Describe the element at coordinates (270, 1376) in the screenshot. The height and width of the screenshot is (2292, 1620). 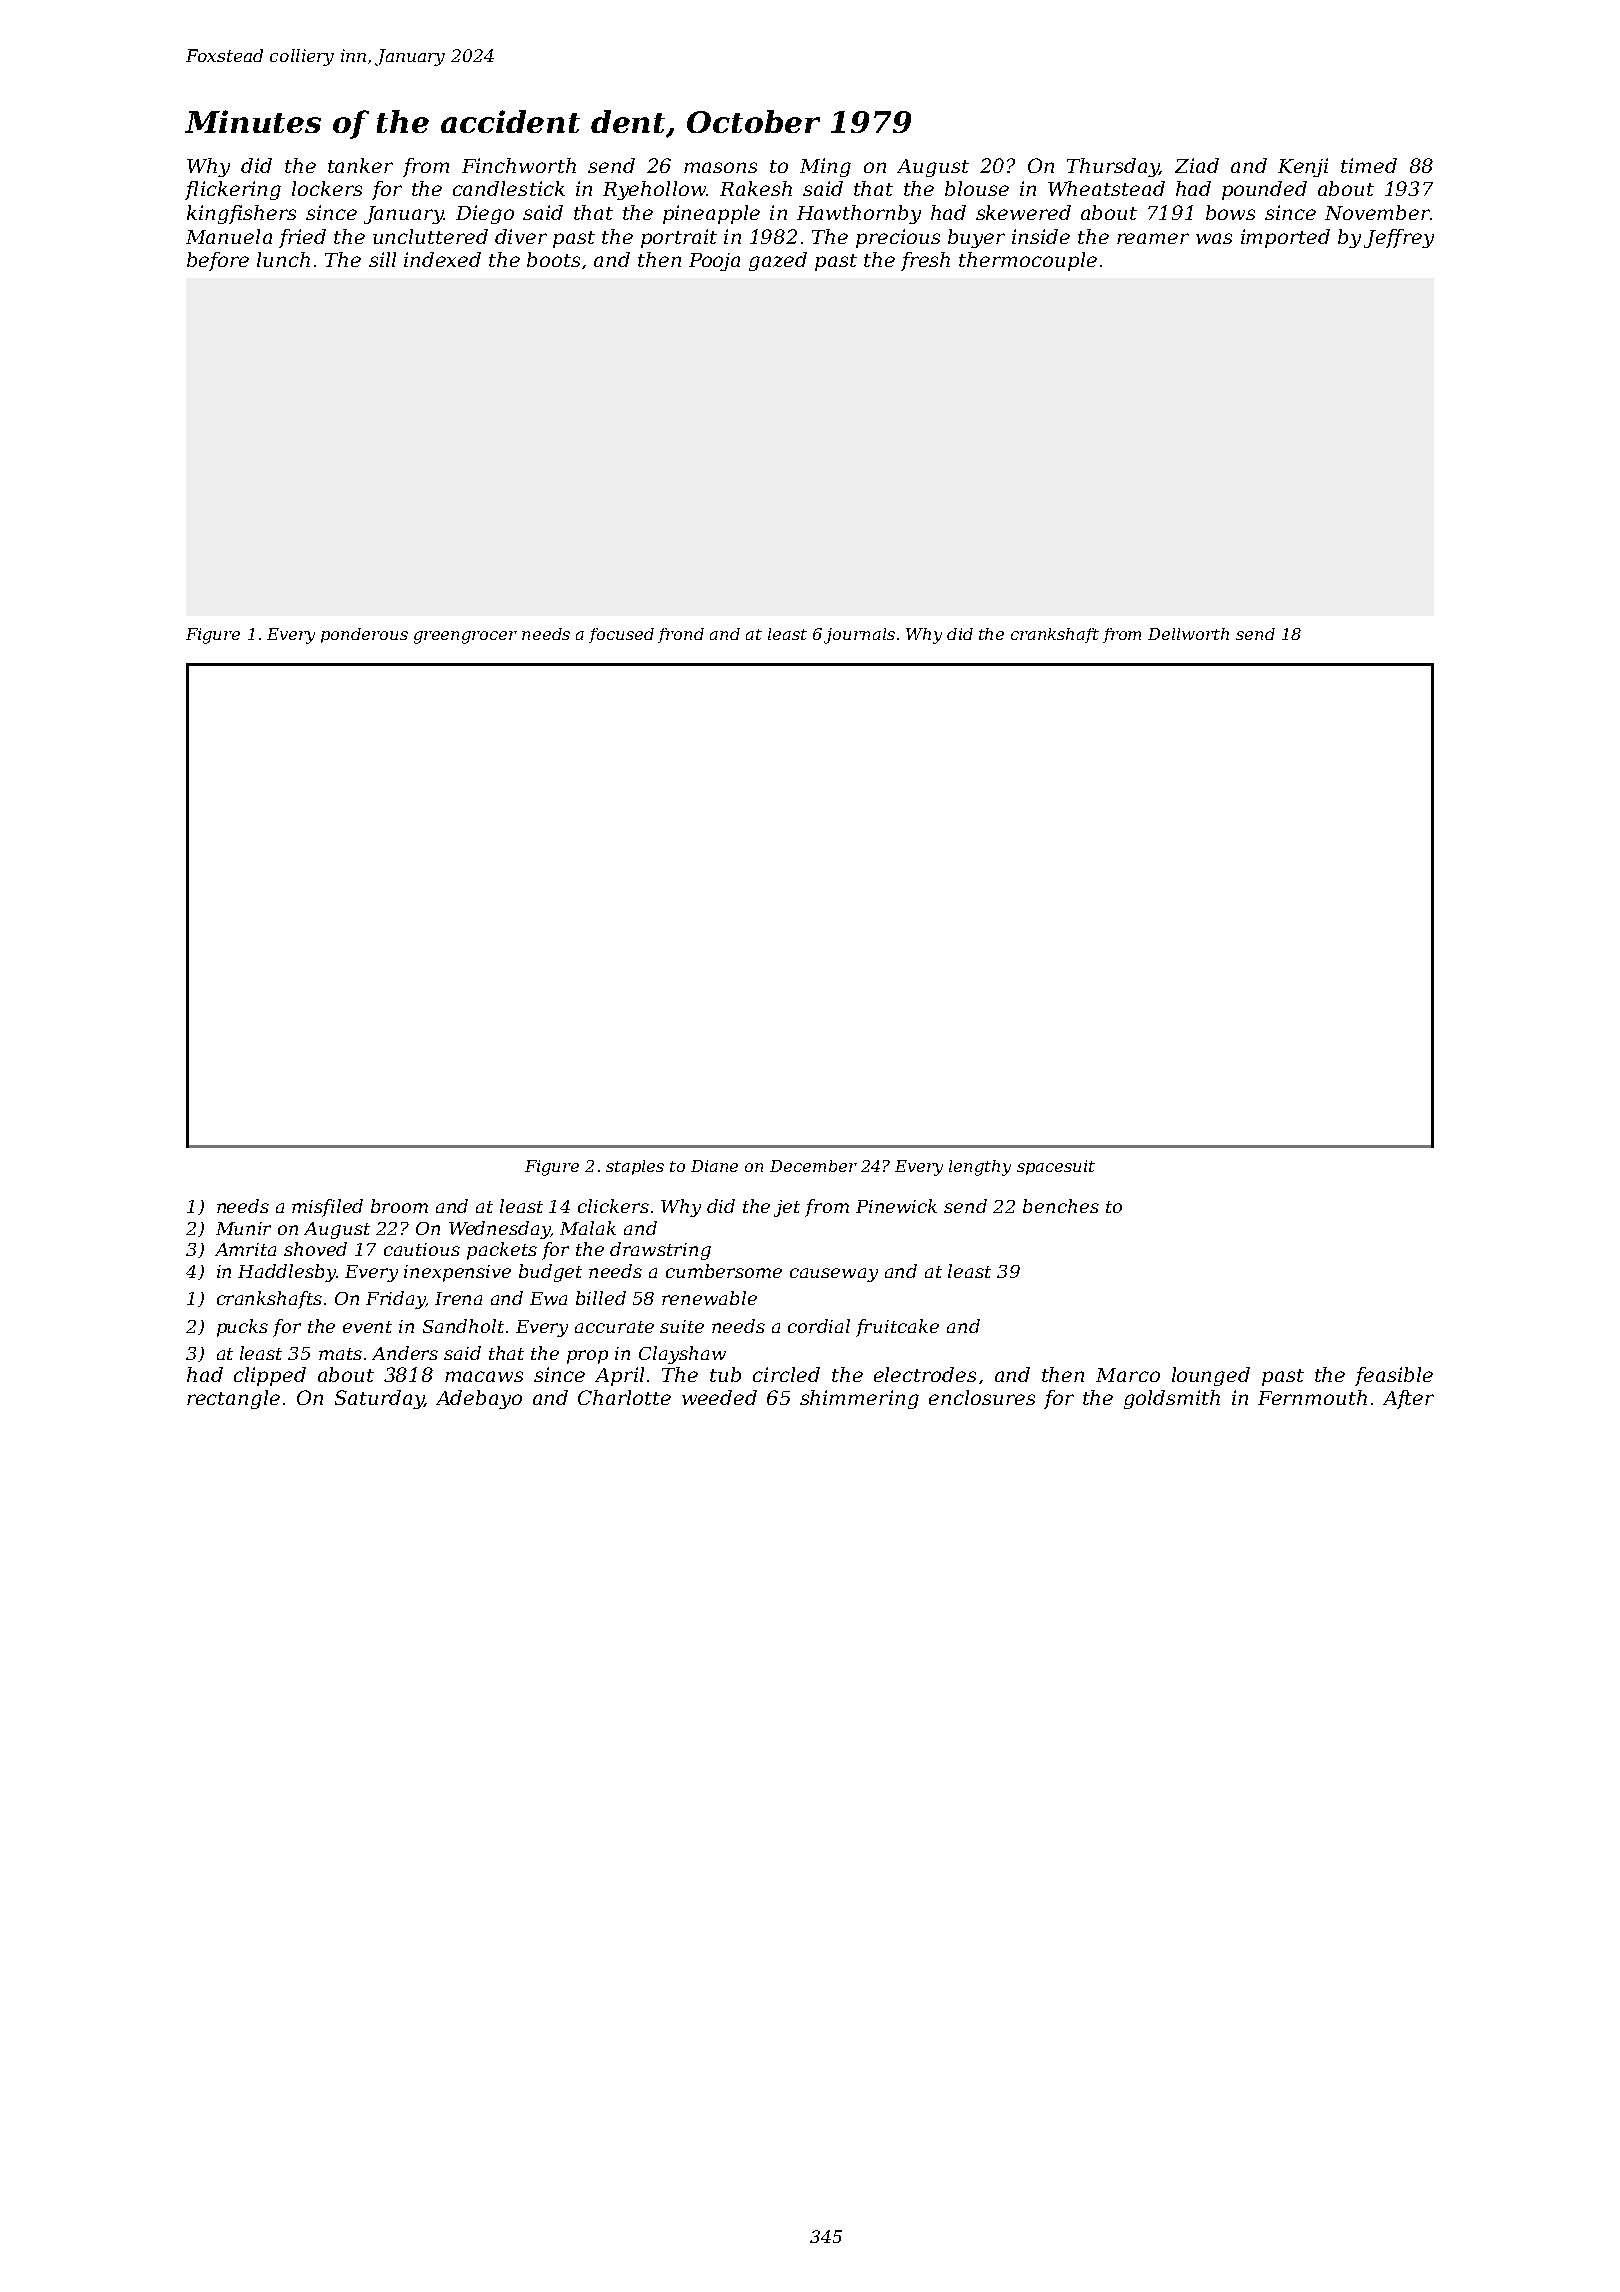
I see `clipped` at that location.
